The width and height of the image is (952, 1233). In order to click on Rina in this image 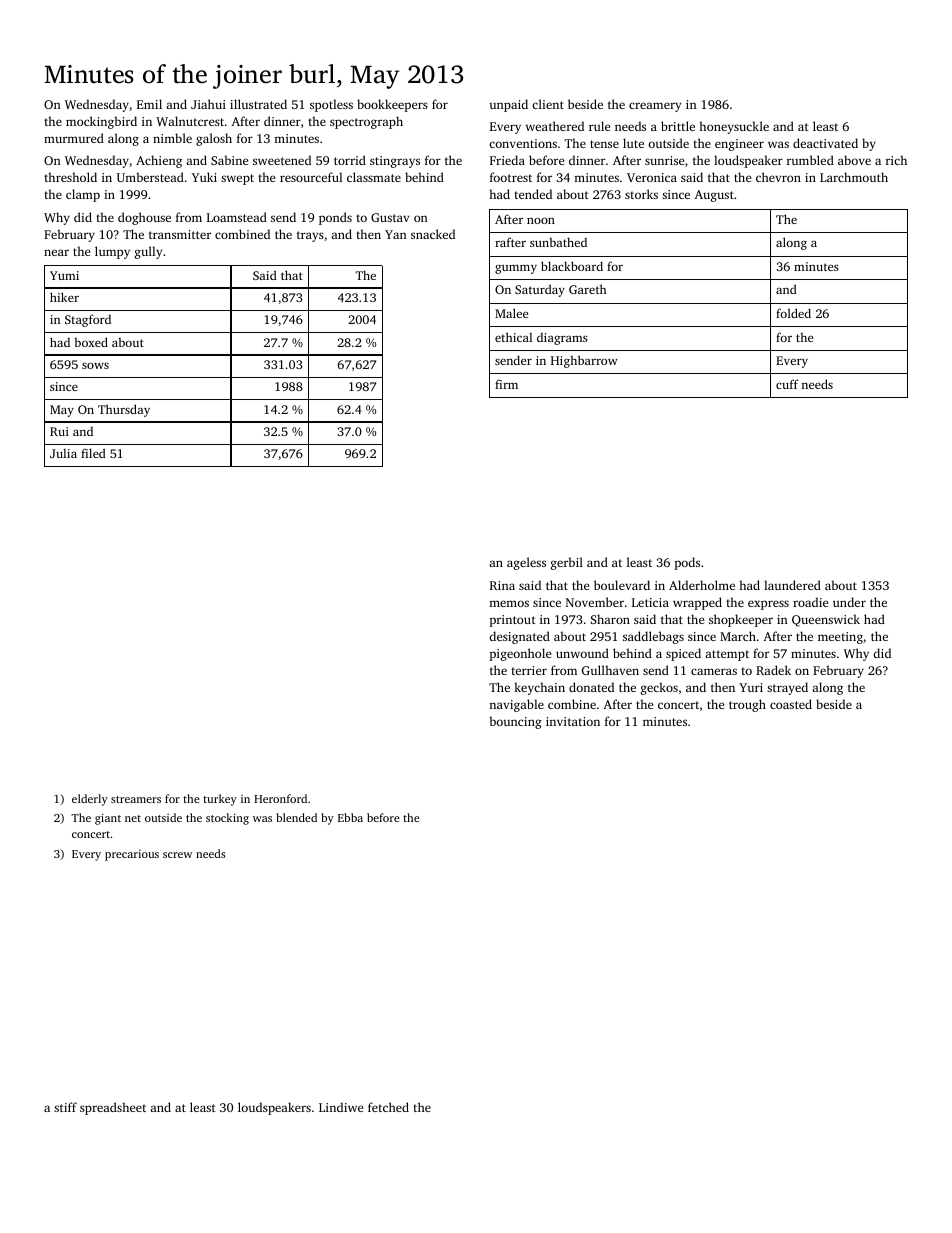, I will do `click(502, 585)`.
